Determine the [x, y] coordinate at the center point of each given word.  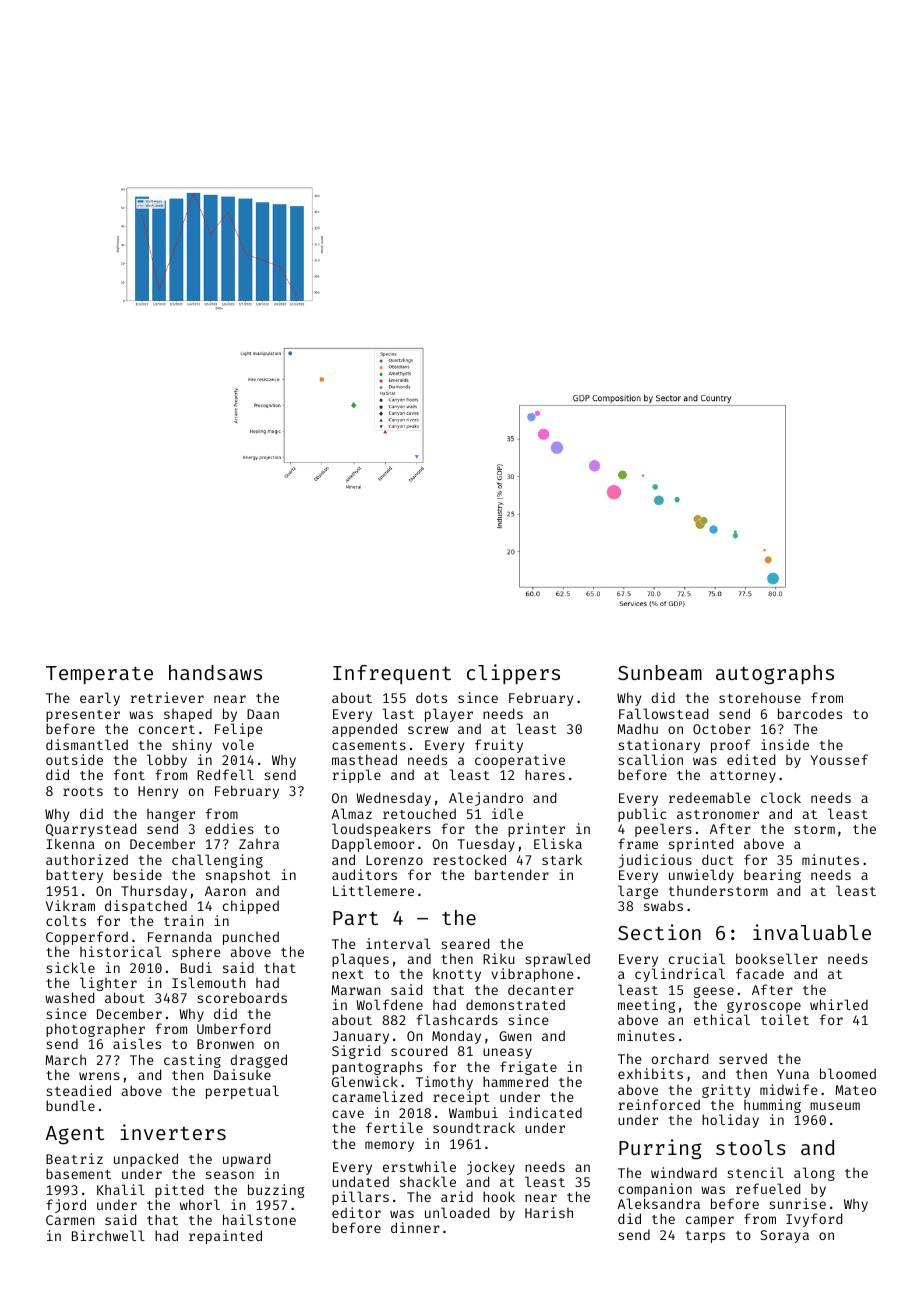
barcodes [810, 713]
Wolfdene [389, 1004]
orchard [680, 1058]
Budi [196, 967]
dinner [415, 1227]
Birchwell [108, 1235]
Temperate [99, 675]
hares [545, 774]
